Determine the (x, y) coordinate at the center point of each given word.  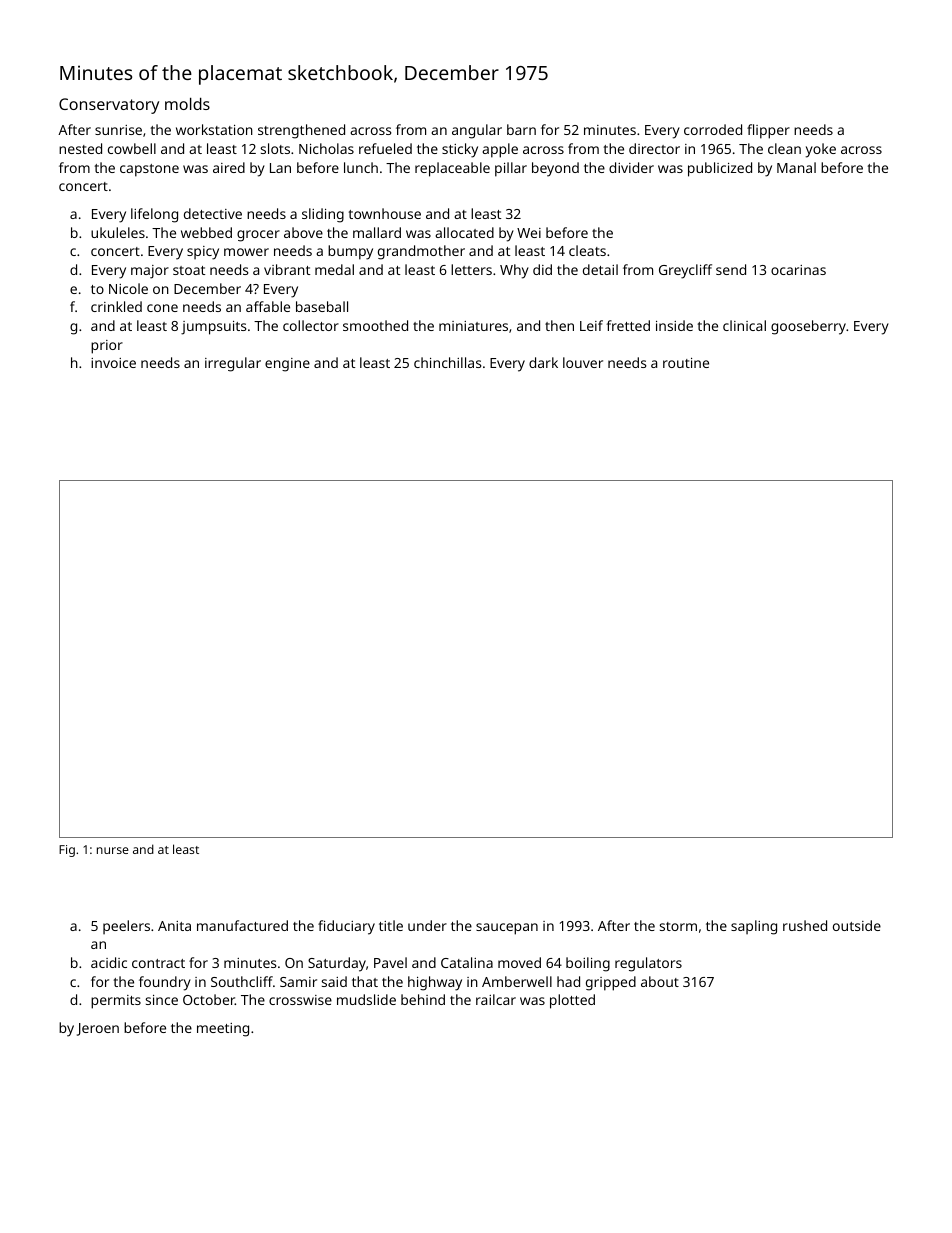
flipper (768, 131)
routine (686, 363)
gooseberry (808, 327)
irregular (233, 364)
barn (521, 129)
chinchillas (448, 362)
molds (187, 104)
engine (287, 365)
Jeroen (98, 1029)
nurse (113, 850)
